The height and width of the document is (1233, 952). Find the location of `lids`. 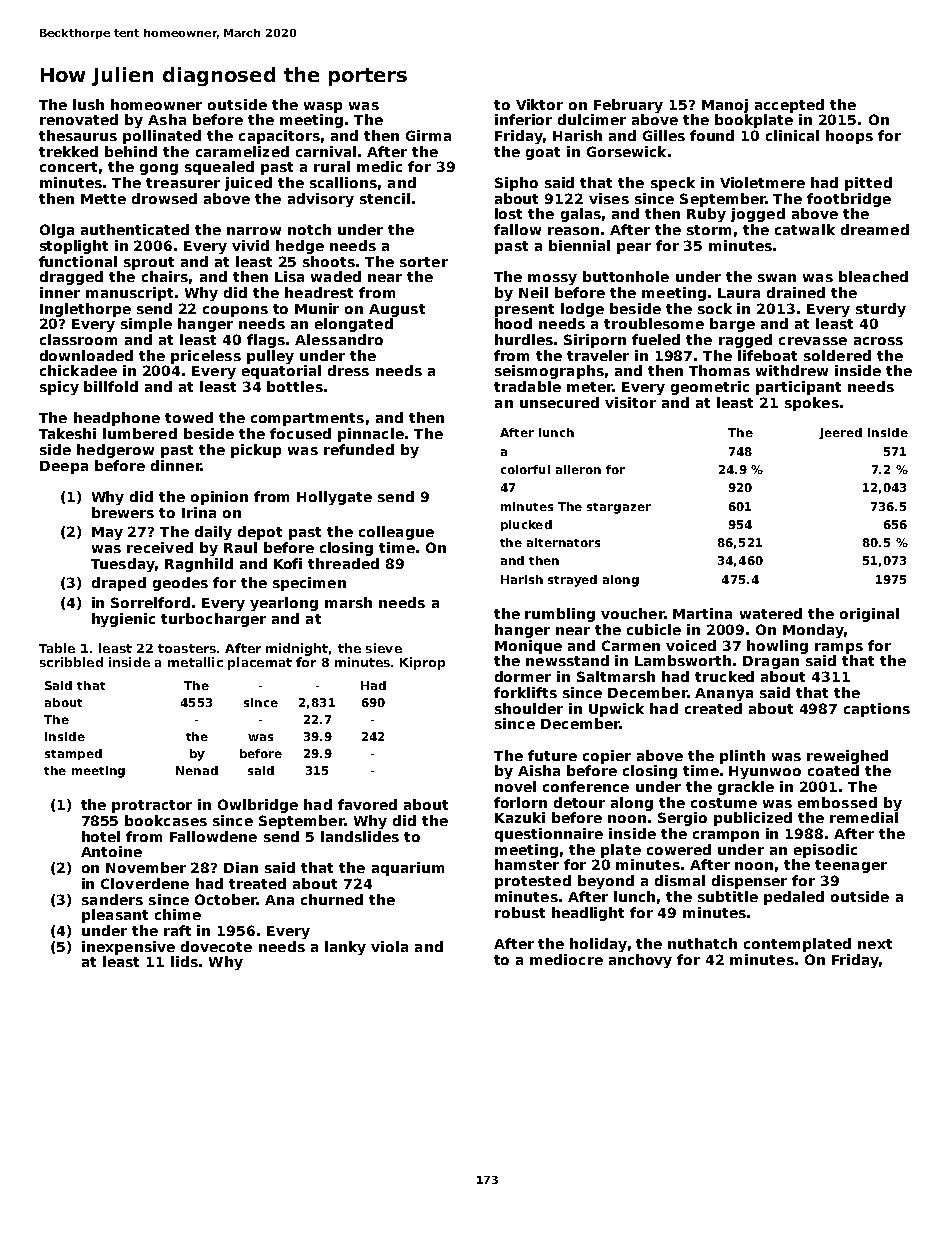

lids is located at coordinates (184, 961).
